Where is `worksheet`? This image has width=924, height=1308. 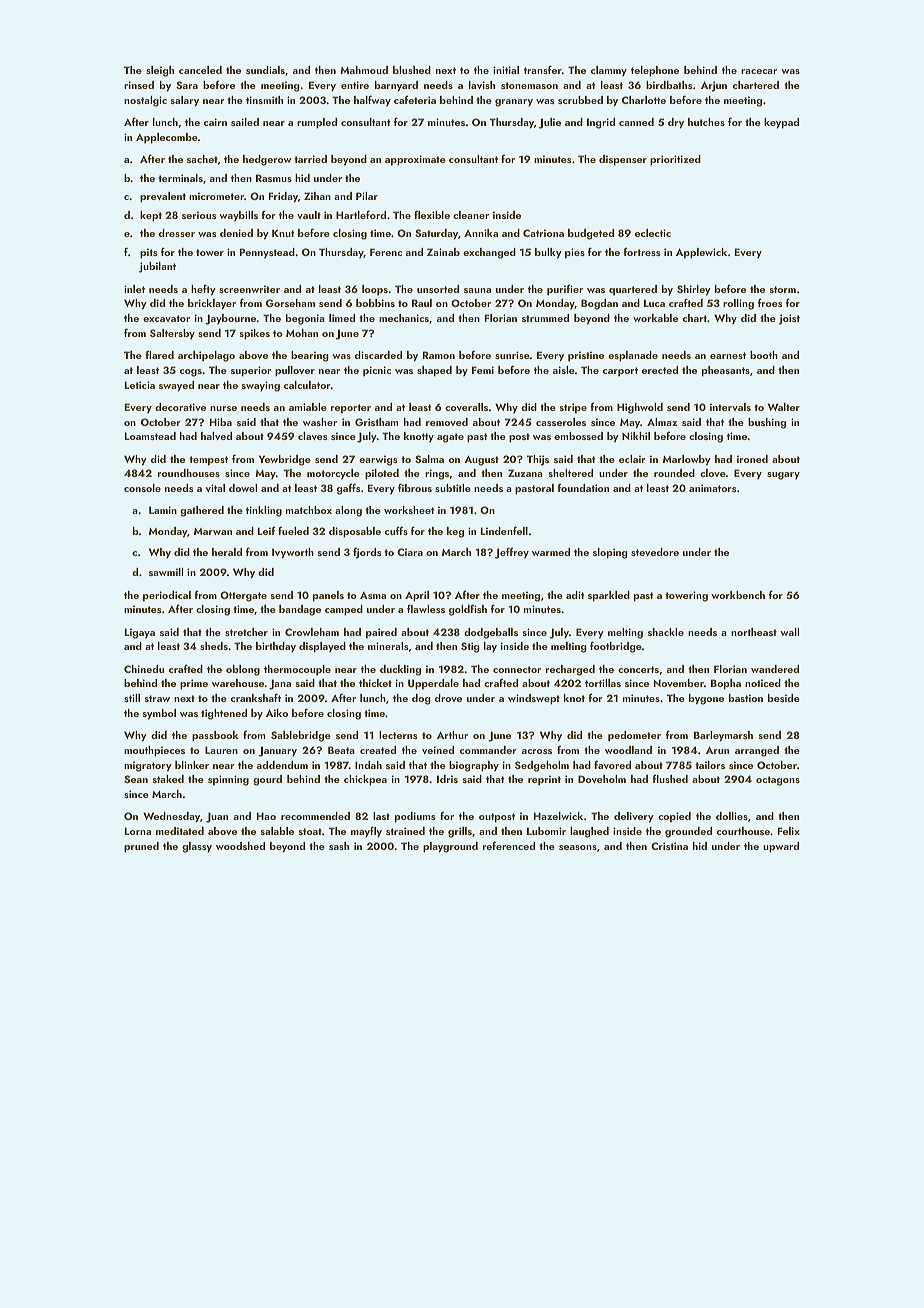
worksheet is located at coordinates (409, 510).
